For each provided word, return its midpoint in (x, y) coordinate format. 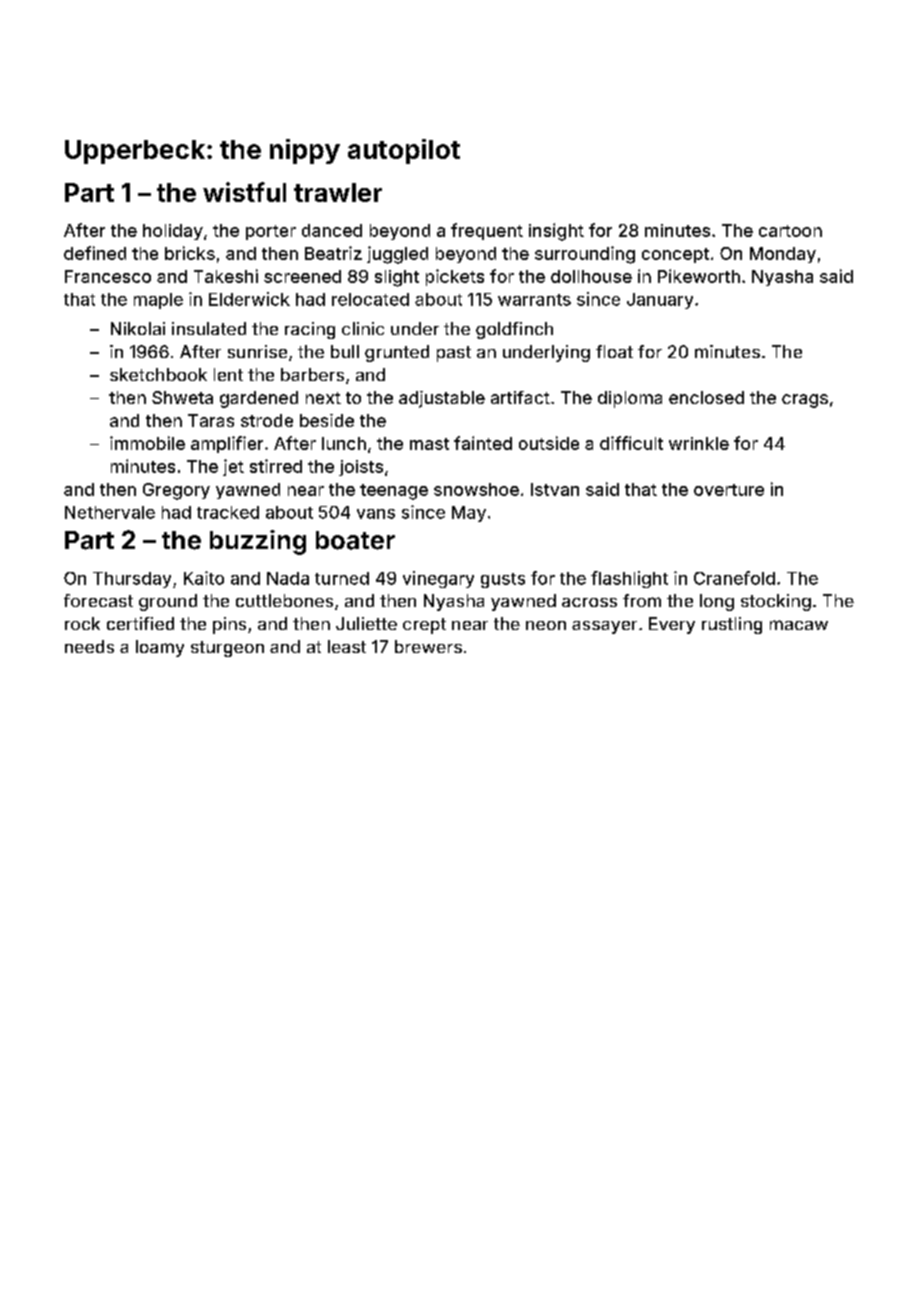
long (717, 602)
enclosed (706, 397)
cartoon (790, 231)
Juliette (366, 623)
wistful (244, 192)
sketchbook (158, 374)
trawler (338, 192)
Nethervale (110, 512)
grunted (397, 353)
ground (168, 602)
